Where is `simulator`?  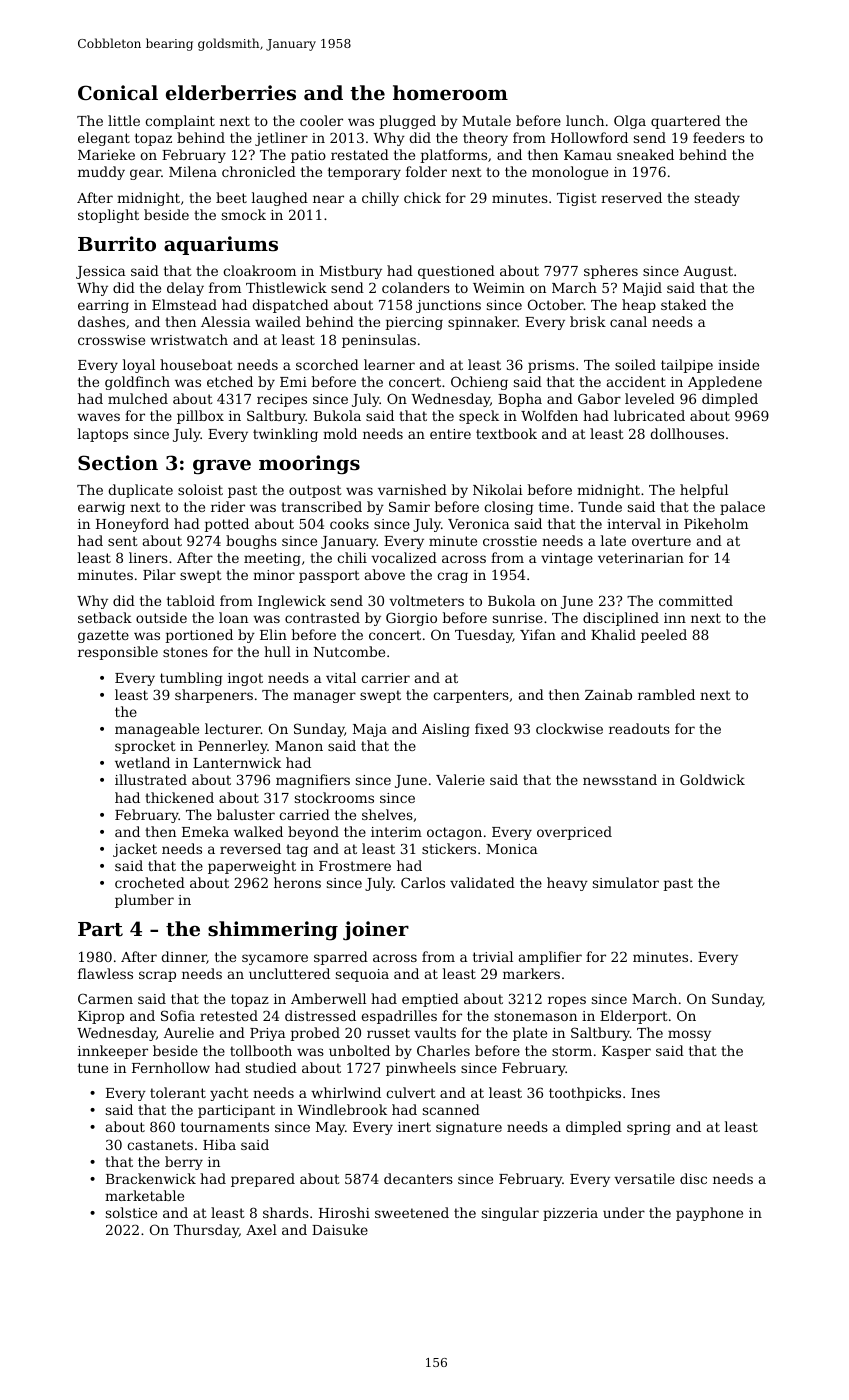
simulator is located at coordinates (626, 882).
